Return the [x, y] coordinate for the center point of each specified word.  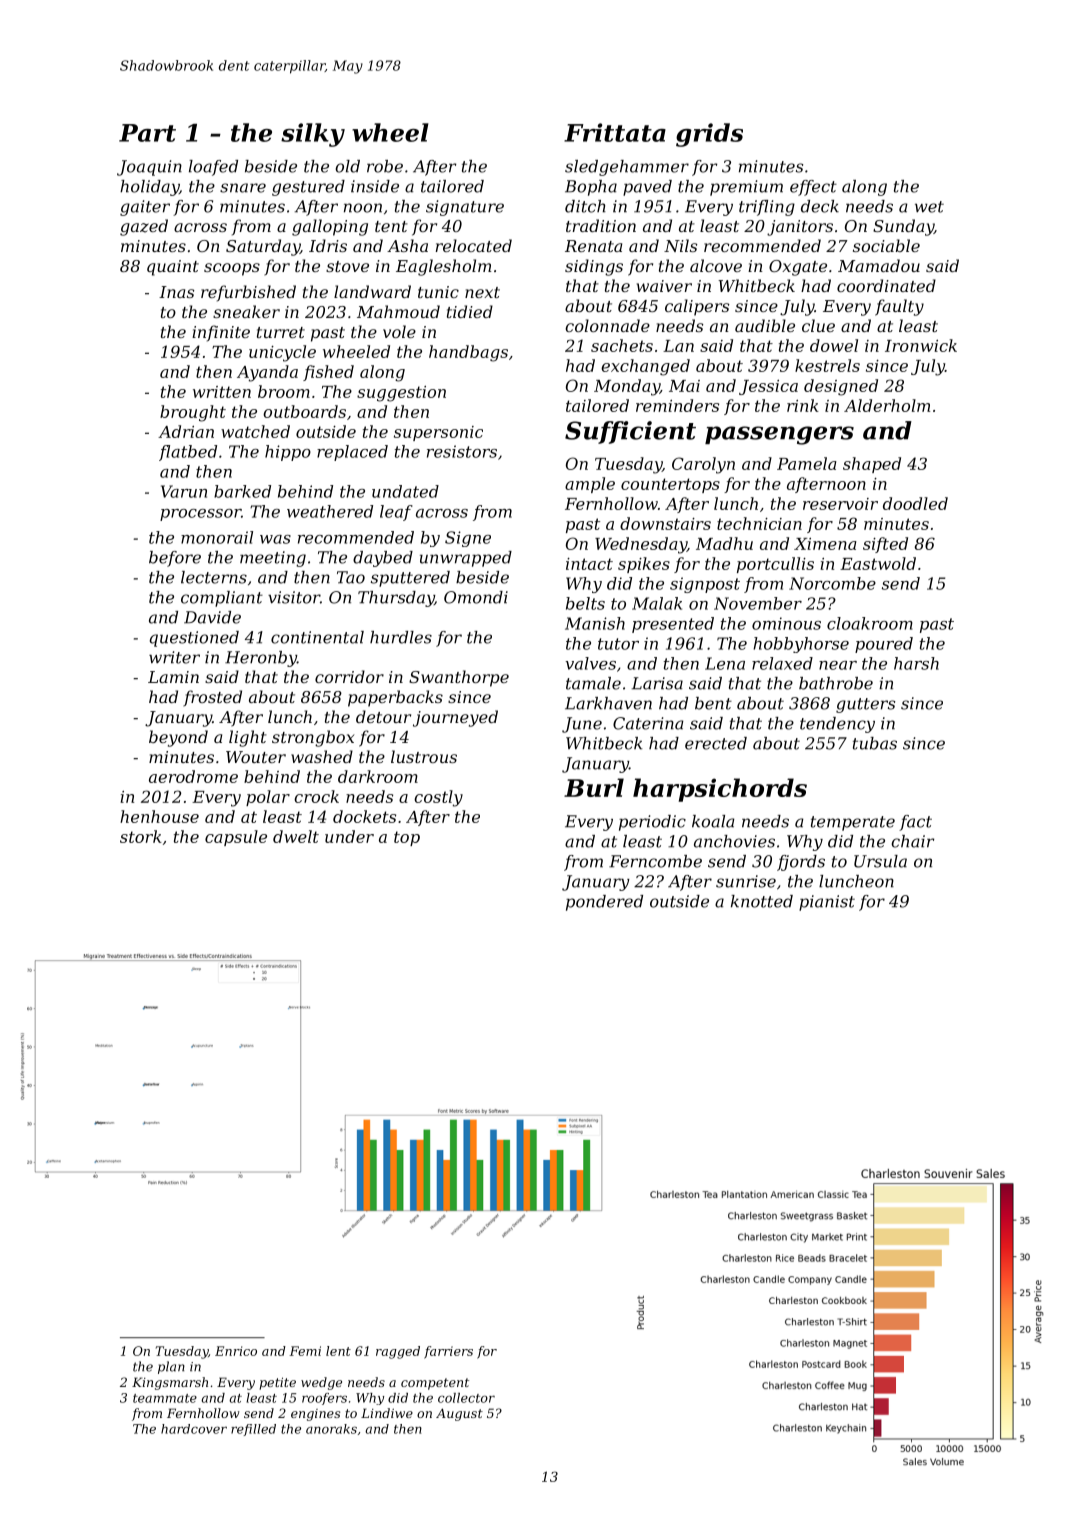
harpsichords [720, 790]
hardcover [194, 1429]
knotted [762, 901]
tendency [837, 725]
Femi [305, 1351]
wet [929, 207]
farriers [448, 1352]
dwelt [296, 836]
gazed [144, 227]
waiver [664, 286]
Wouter [256, 757]
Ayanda [267, 373]
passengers [779, 435]
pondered [604, 903]
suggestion [401, 394]
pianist [827, 903]
